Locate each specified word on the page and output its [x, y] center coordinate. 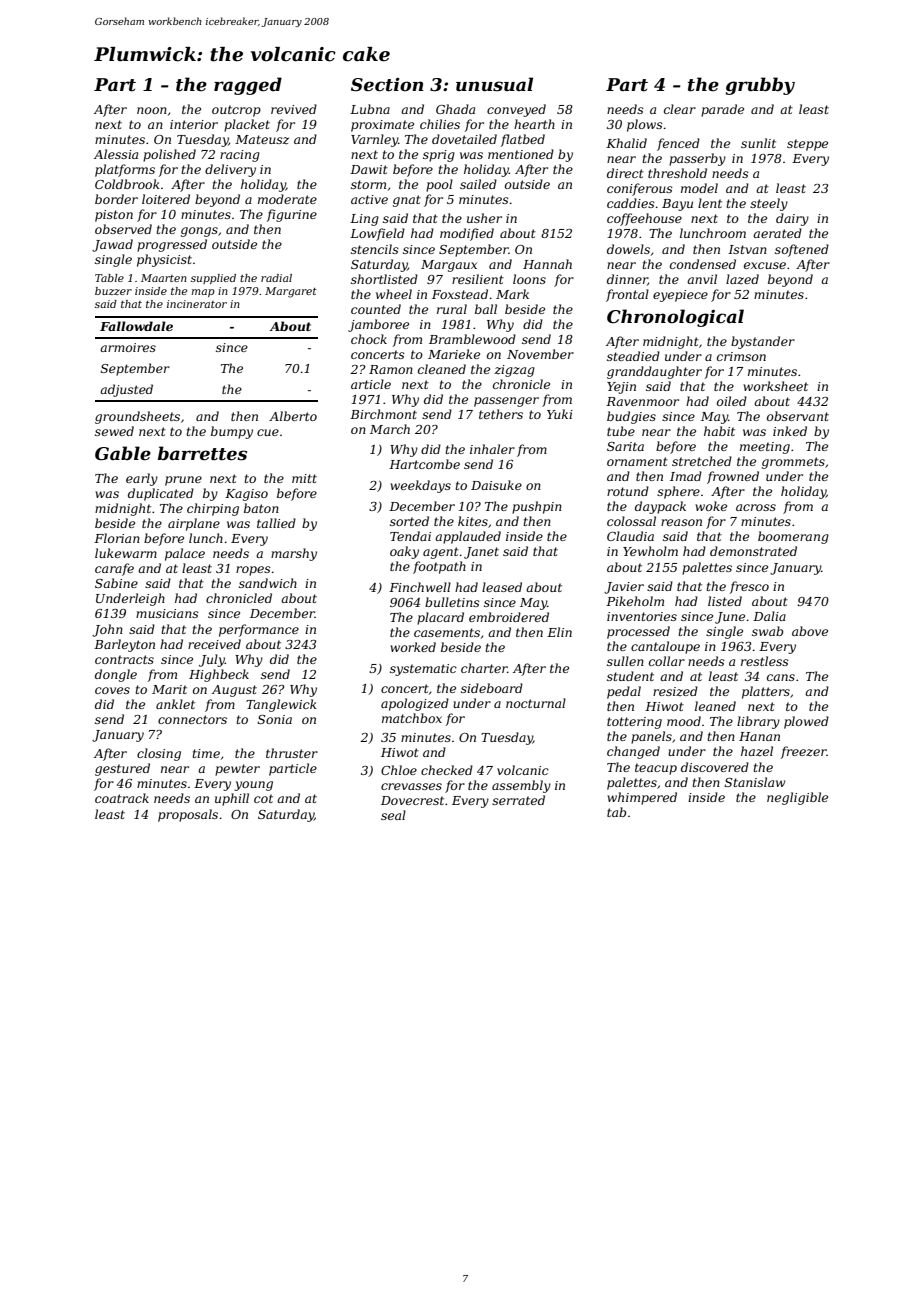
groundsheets [137, 417]
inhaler [492, 449]
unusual [494, 84]
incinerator [197, 304]
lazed [742, 279]
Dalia [769, 616]
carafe [114, 569]
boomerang [793, 537]
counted [376, 309]
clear [680, 109]
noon [152, 110]
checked [447, 770]
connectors [192, 719]
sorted [409, 521]
